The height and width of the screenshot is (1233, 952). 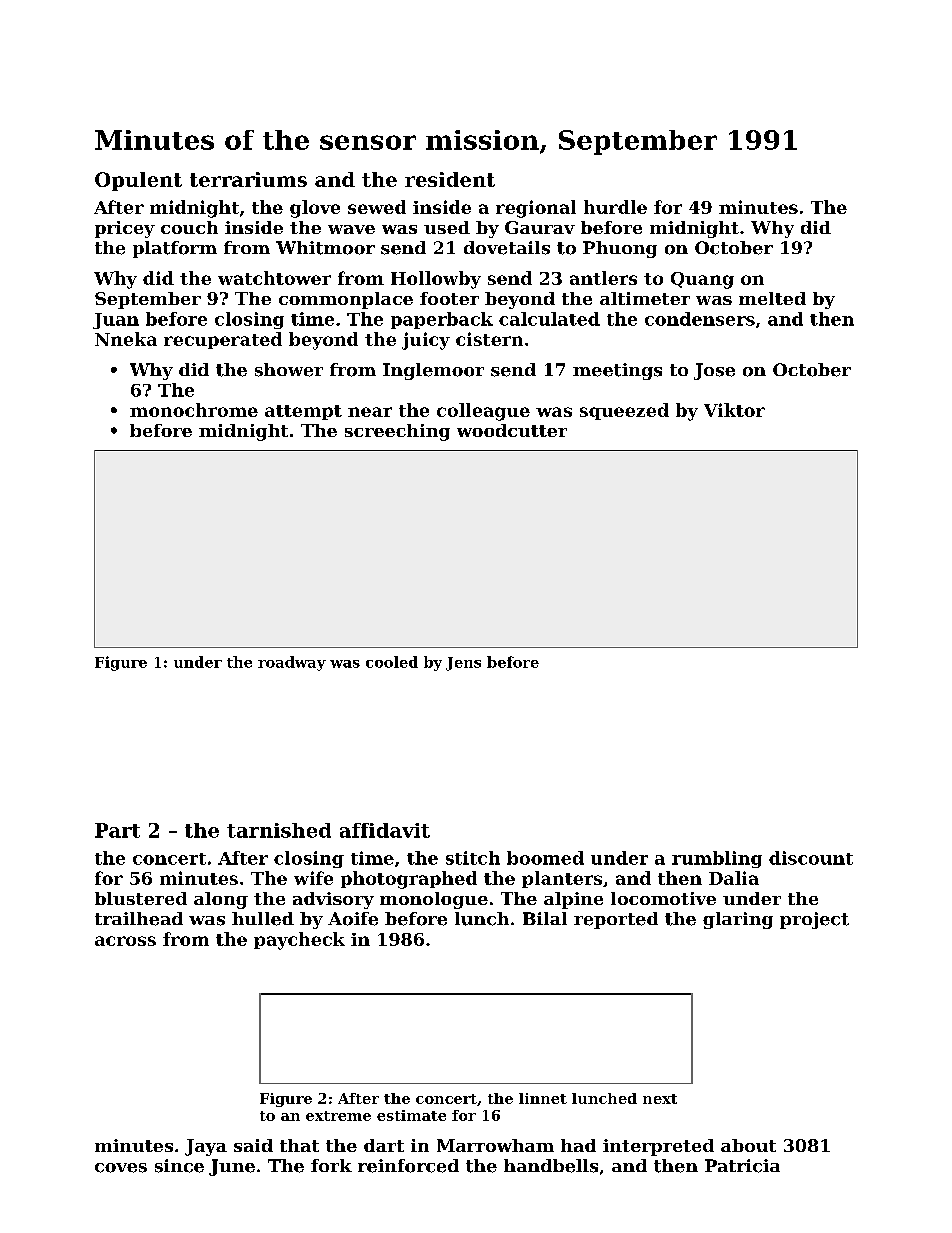 What do you see at coordinates (463, 664) in the screenshot?
I see `Jens` at bounding box center [463, 664].
